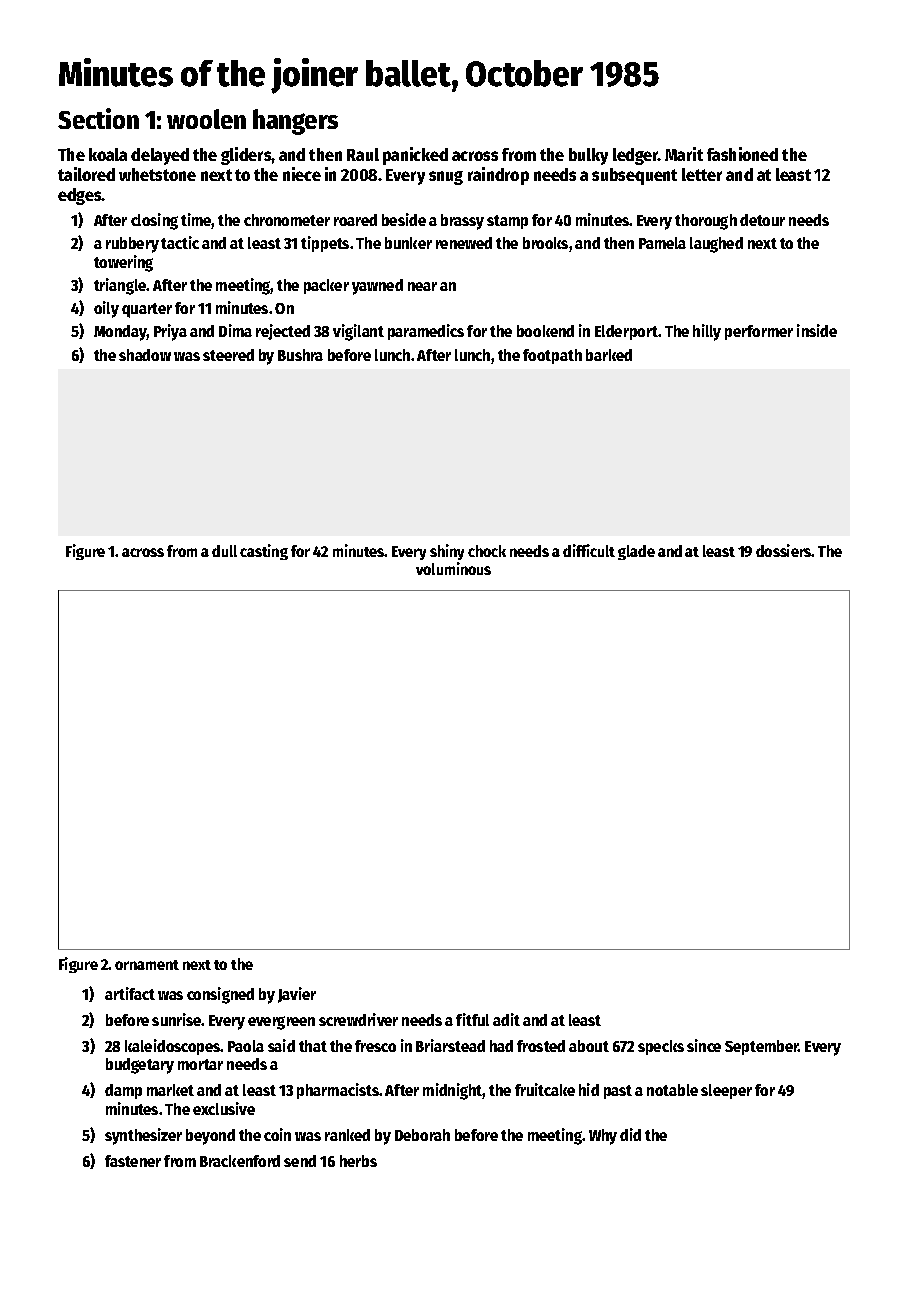 The height and width of the document is (1316, 908). What do you see at coordinates (636, 552) in the document?
I see `glade` at bounding box center [636, 552].
